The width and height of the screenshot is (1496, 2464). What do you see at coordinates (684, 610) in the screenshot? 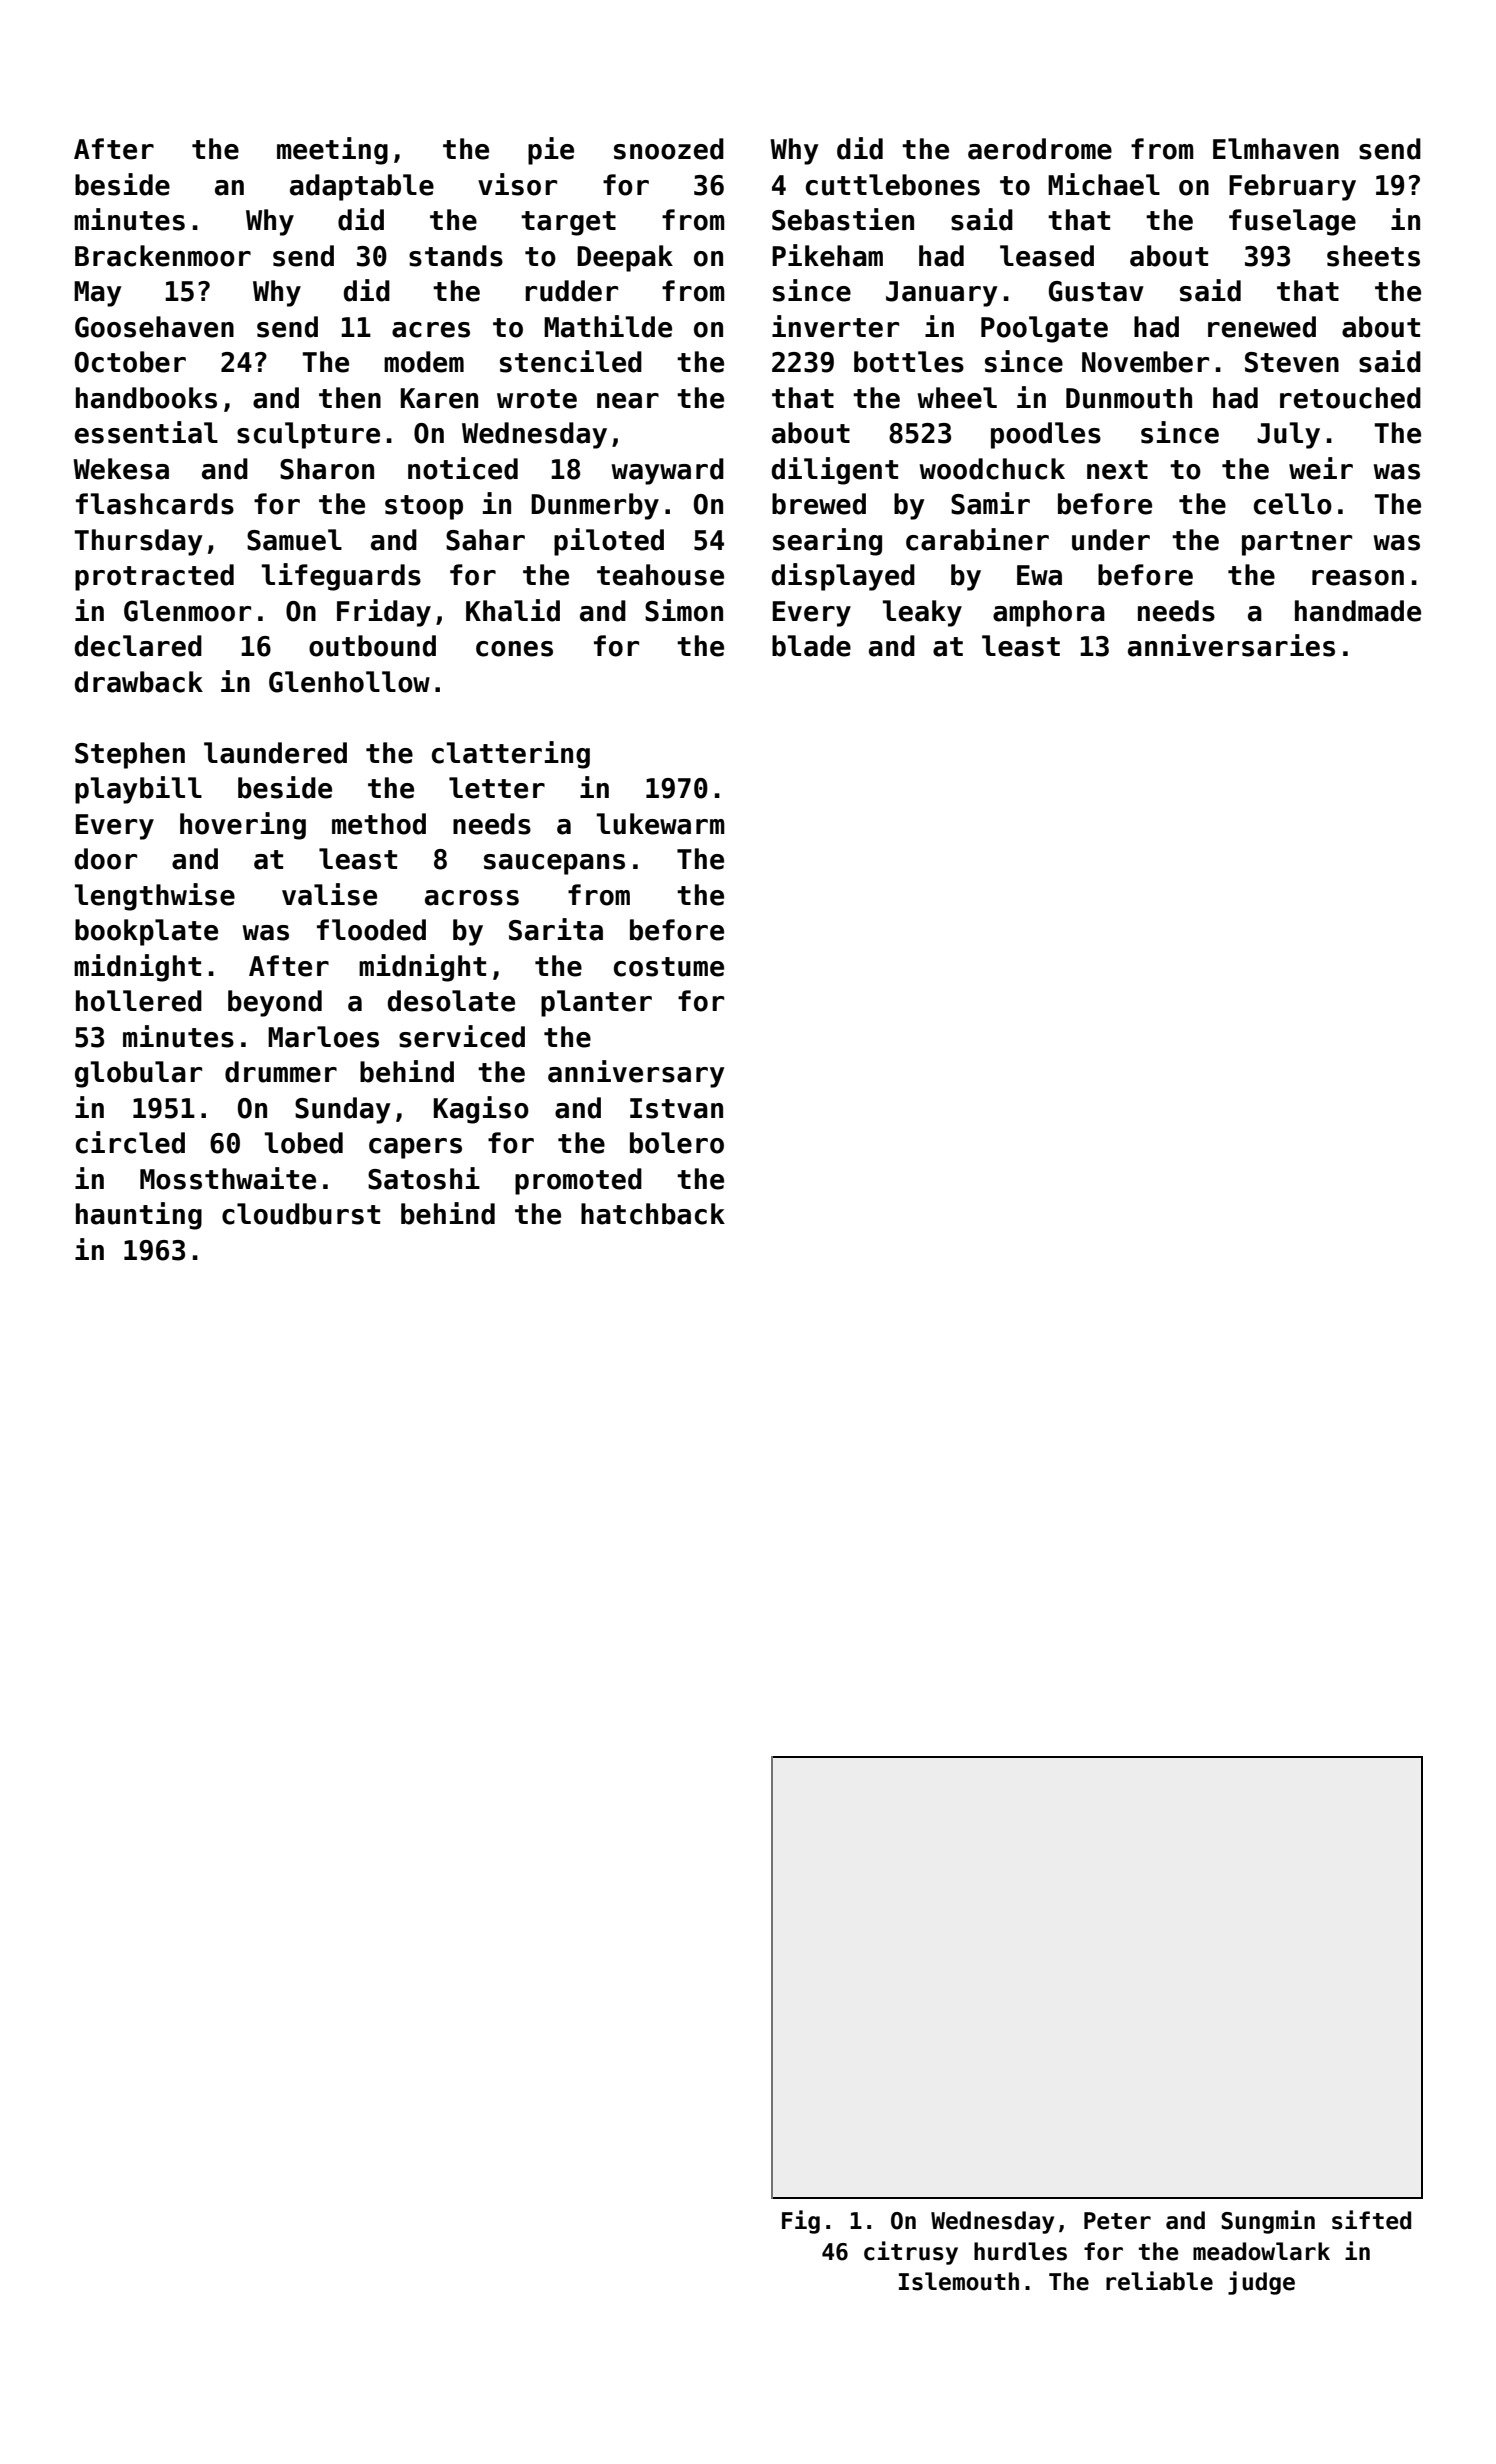
I see `Simon` at bounding box center [684, 610].
